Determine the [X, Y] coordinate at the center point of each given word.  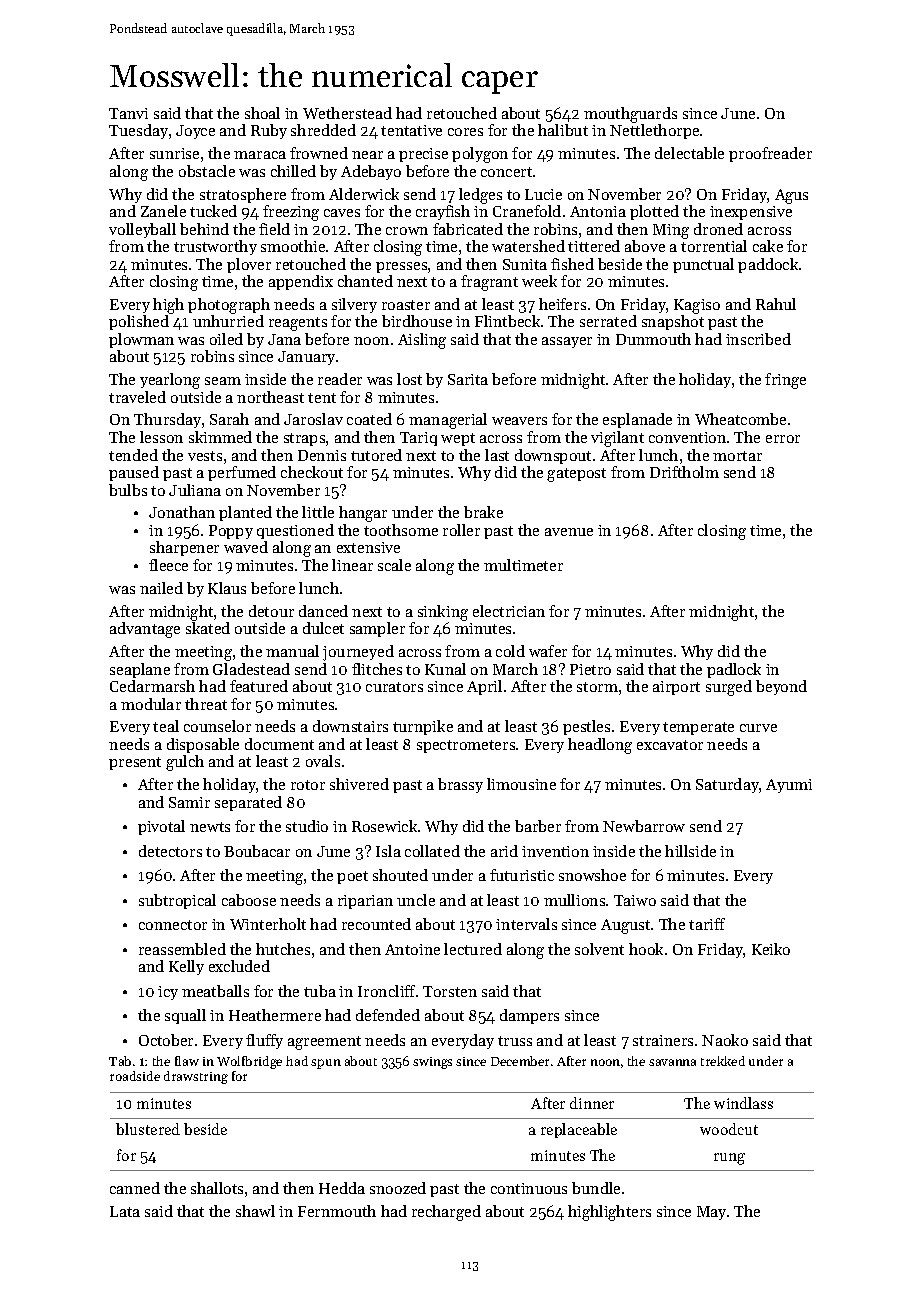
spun [326, 1064]
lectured [473, 949]
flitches [377, 669]
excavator [670, 745]
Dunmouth [653, 339]
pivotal [161, 827]
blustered [148, 1129]
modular [151, 704]
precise [423, 155]
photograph [229, 306]
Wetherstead [347, 113]
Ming [671, 231]
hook [646, 949]
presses [401, 267]
